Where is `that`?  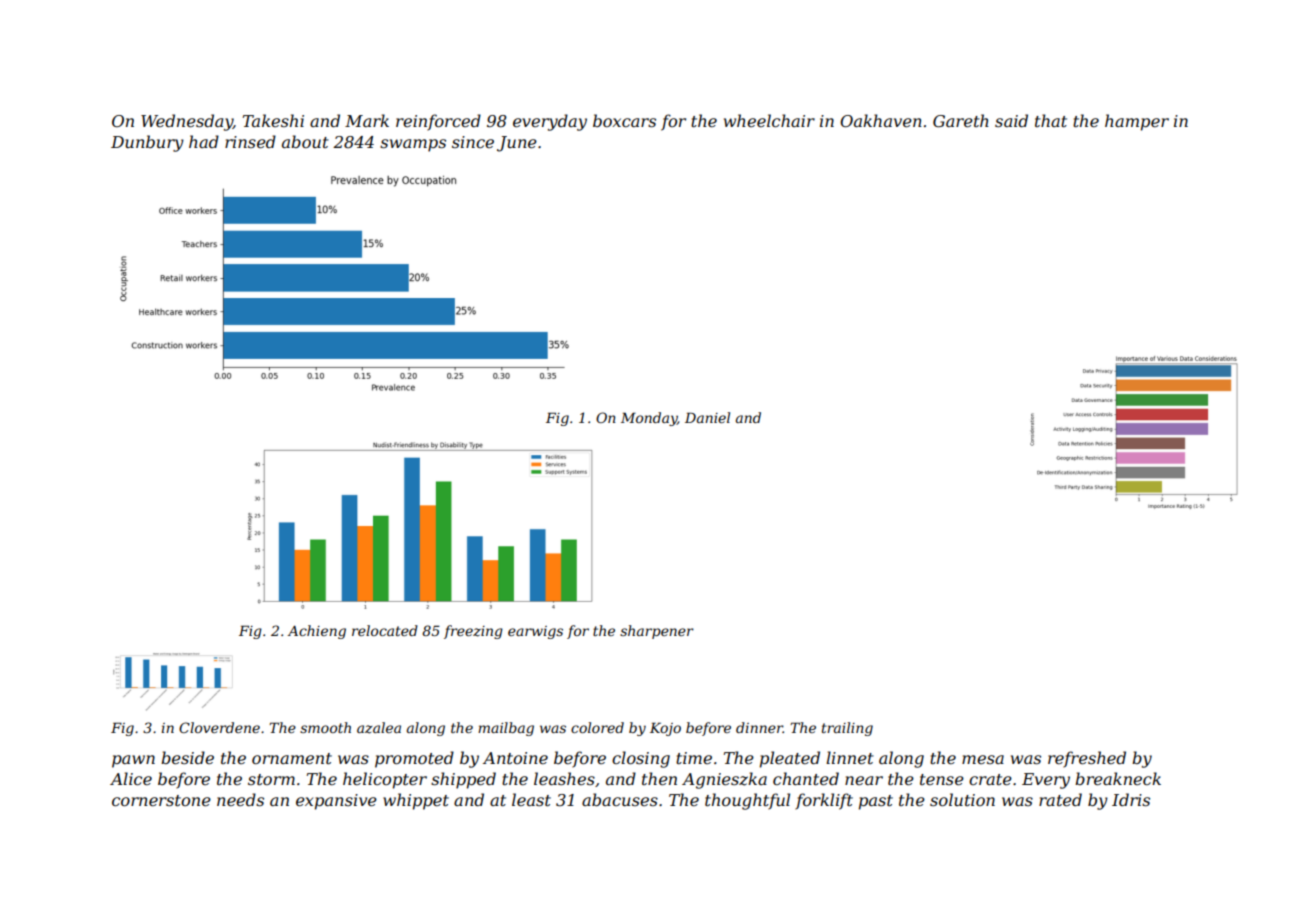
that is located at coordinates (1051, 120).
